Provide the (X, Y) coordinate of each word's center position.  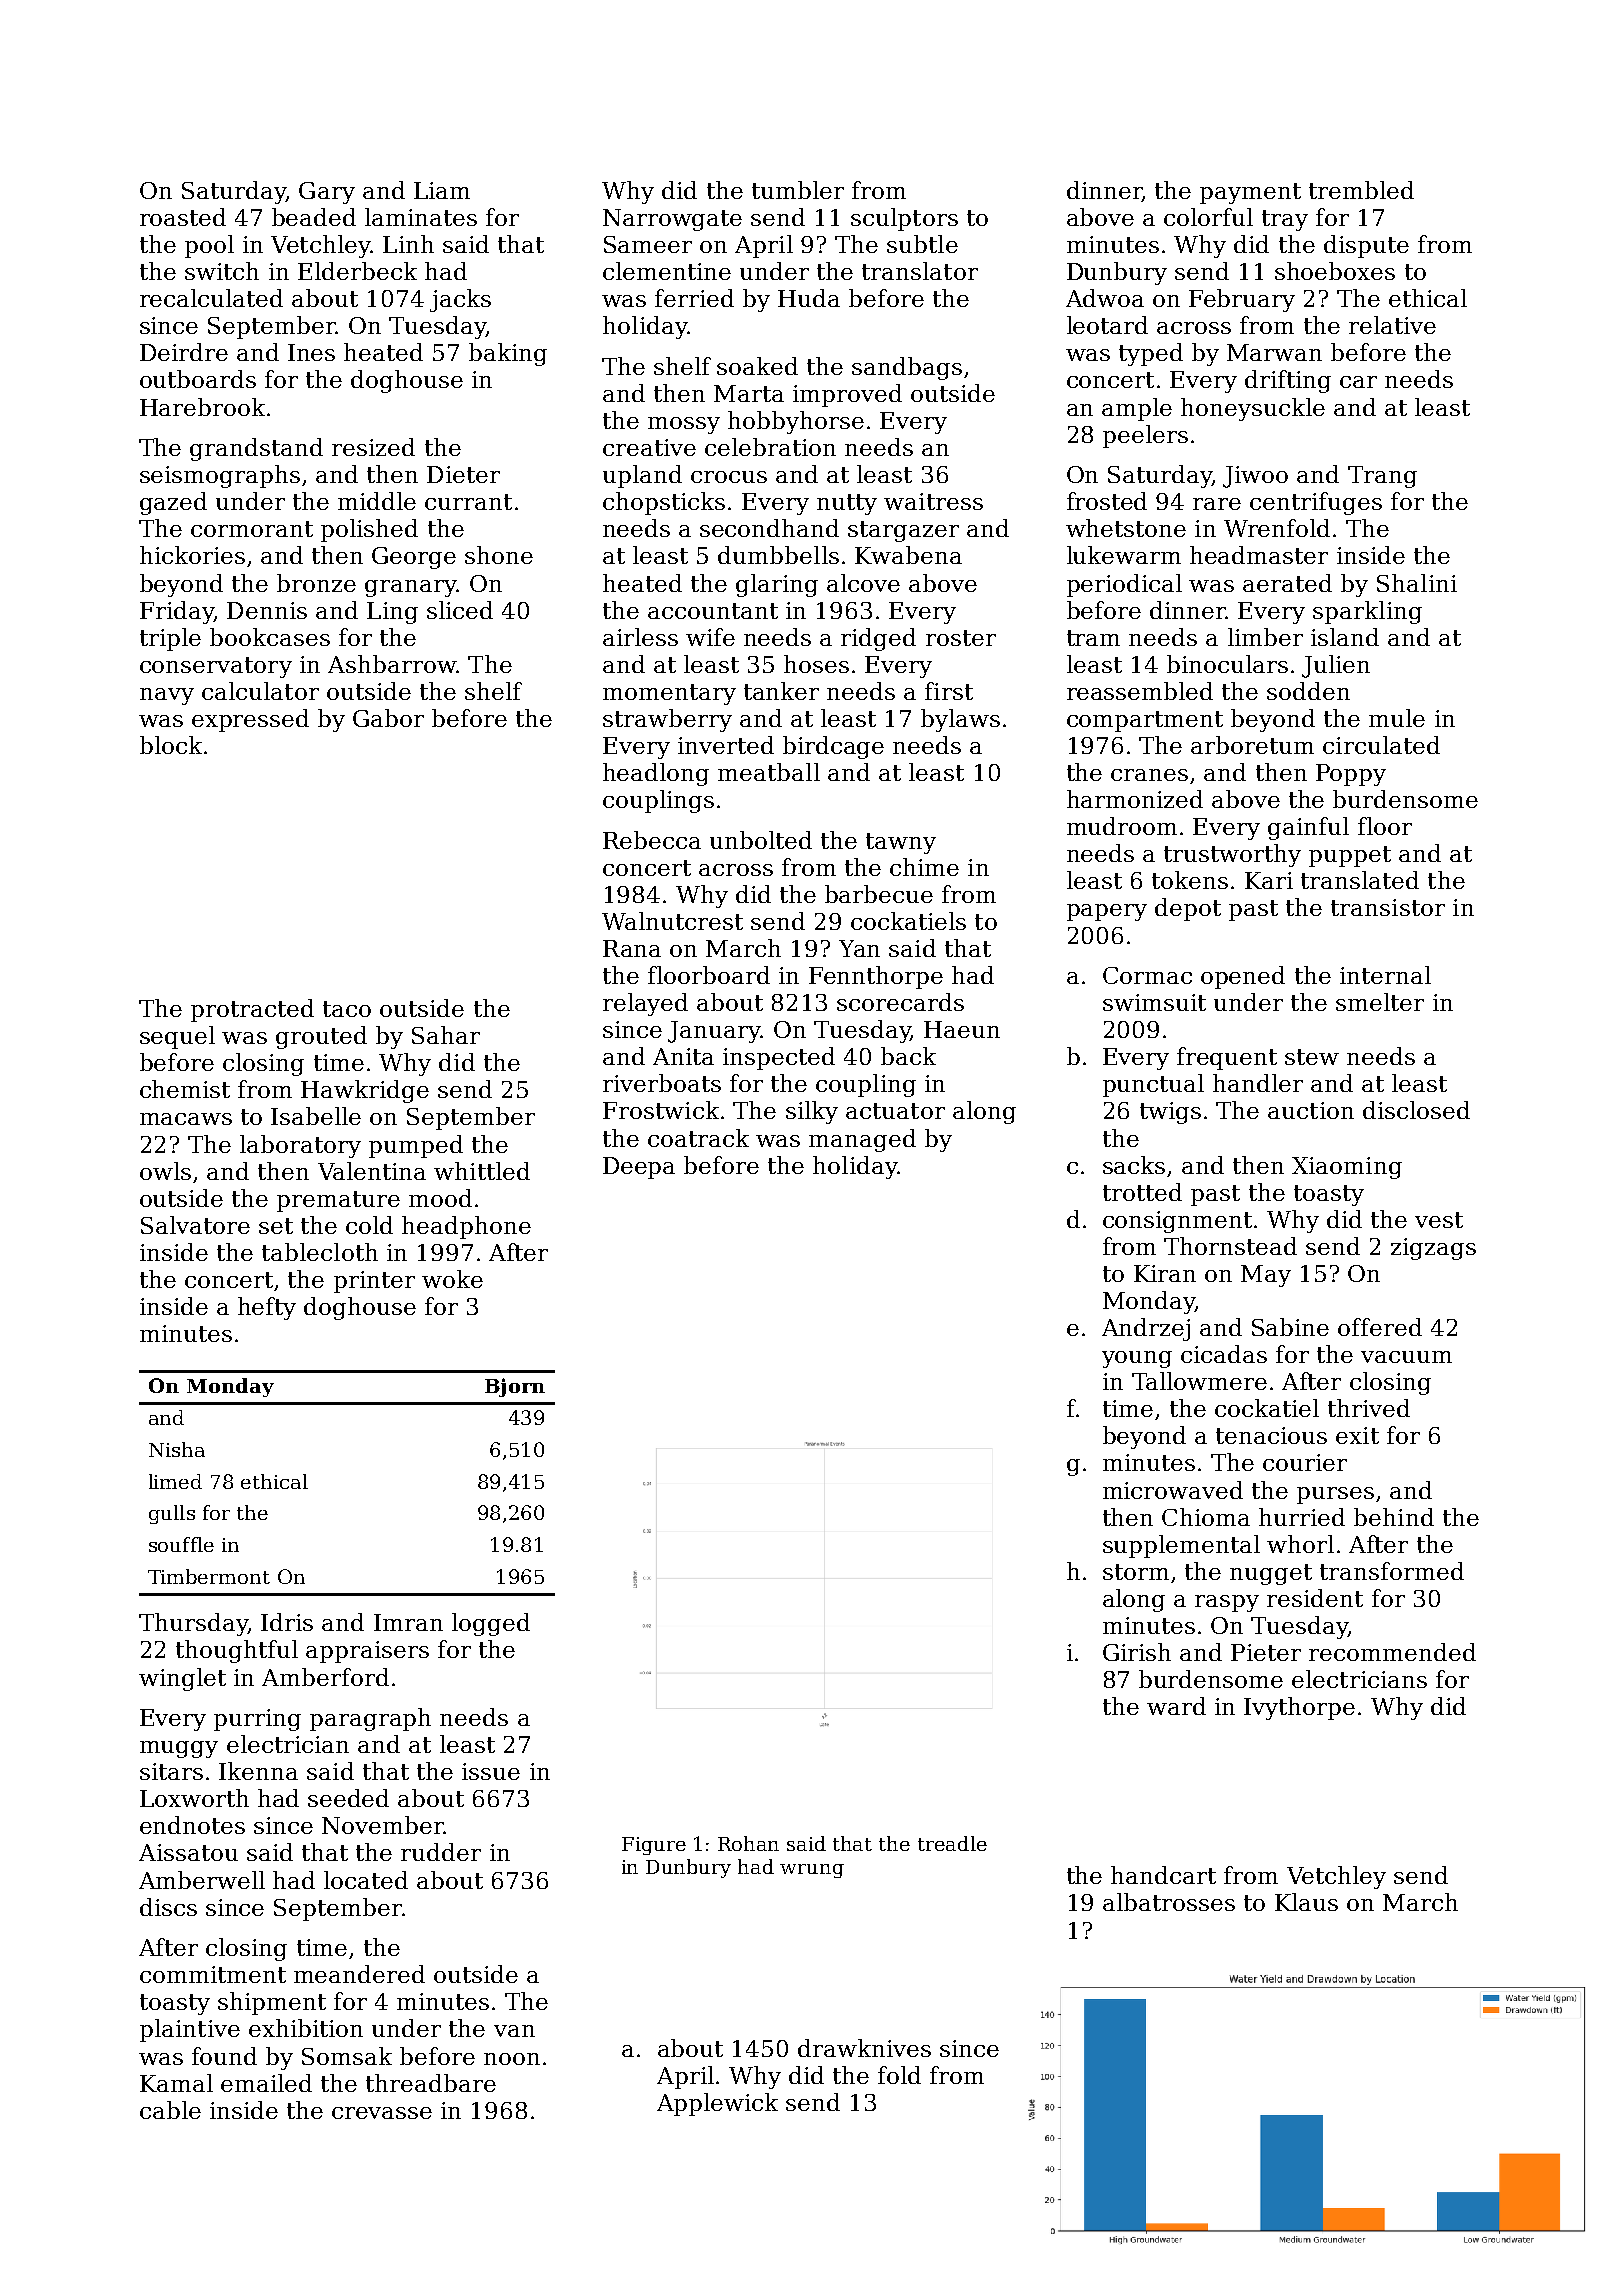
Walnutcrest (672, 921)
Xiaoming (1347, 1168)
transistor (1388, 907)
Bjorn (515, 1387)
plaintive (190, 2030)
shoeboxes (1335, 271)
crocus (729, 477)
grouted (321, 1037)
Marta (749, 393)
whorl (1300, 1544)
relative (1392, 325)
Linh (408, 244)
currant (468, 502)
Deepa (639, 1168)
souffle (181, 1544)
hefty (267, 1308)
